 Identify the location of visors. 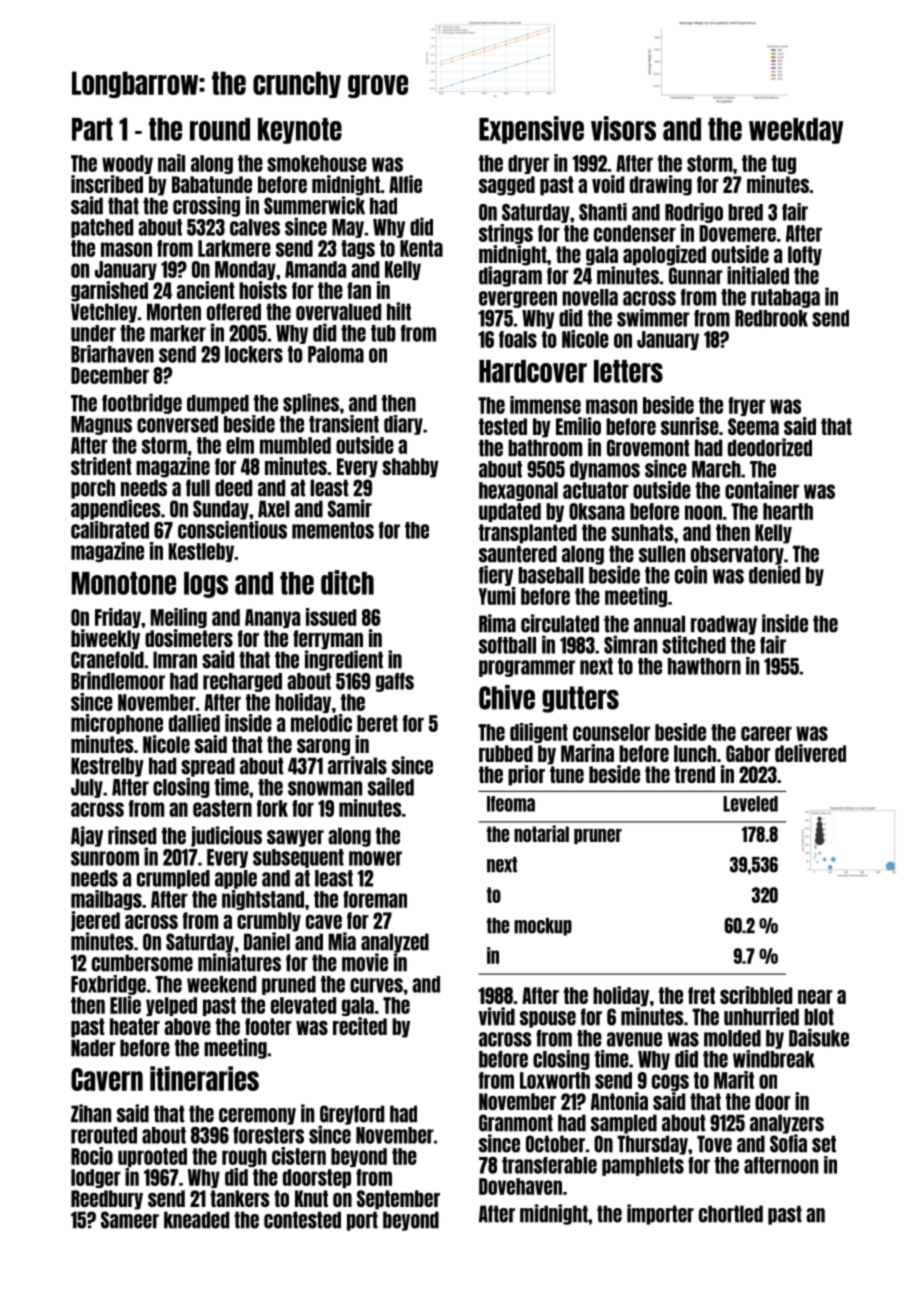
(623, 128).
